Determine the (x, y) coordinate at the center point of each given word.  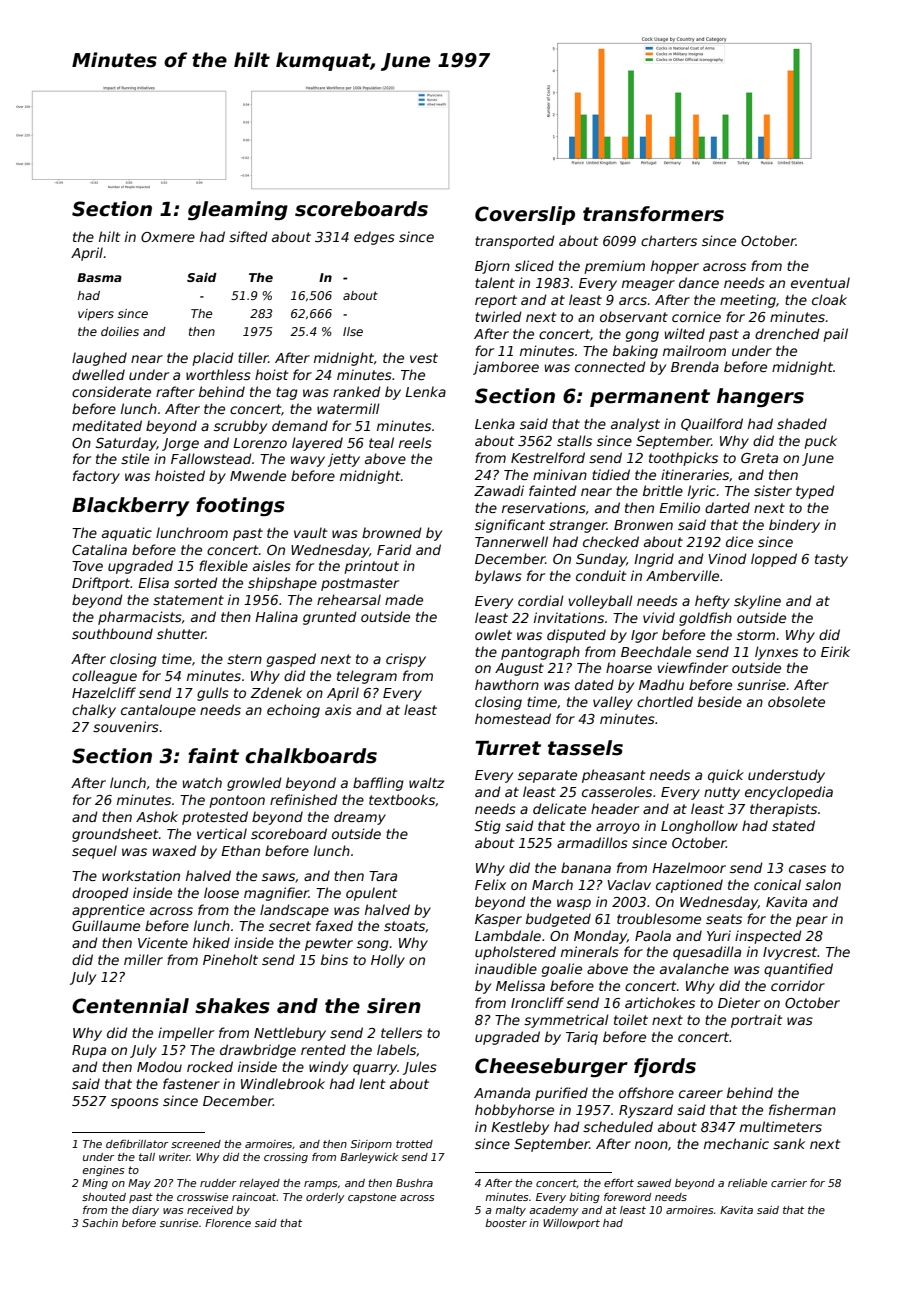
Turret (508, 748)
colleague (104, 677)
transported (515, 242)
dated (594, 684)
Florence (228, 1223)
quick (726, 776)
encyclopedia (789, 793)
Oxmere (168, 237)
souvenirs (126, 726)
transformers (653, 214)
